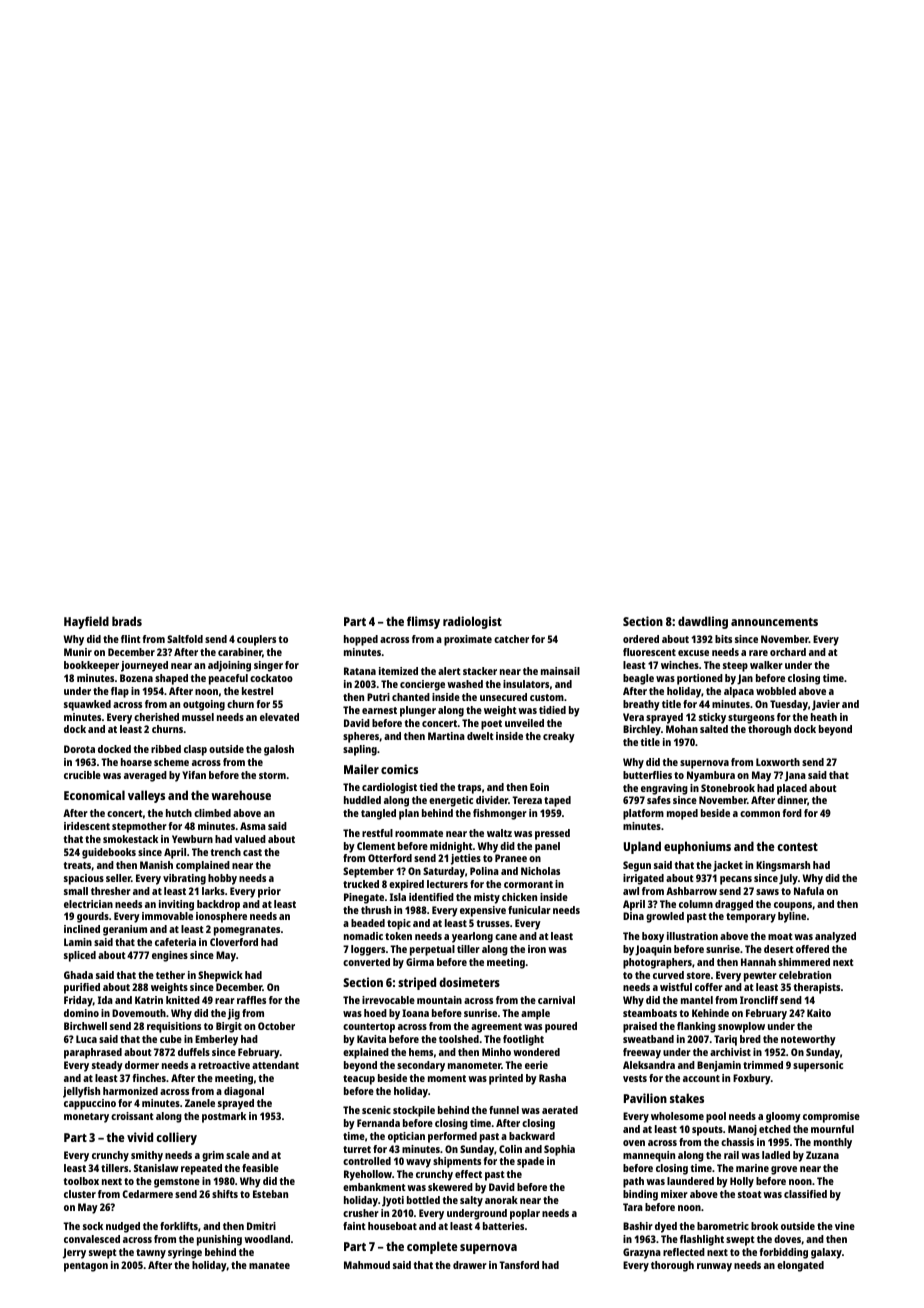 The width and height of the image is (924, 1308). Describe the element at coordinates (638, 679) in the image. I see `beagle` at that location.
